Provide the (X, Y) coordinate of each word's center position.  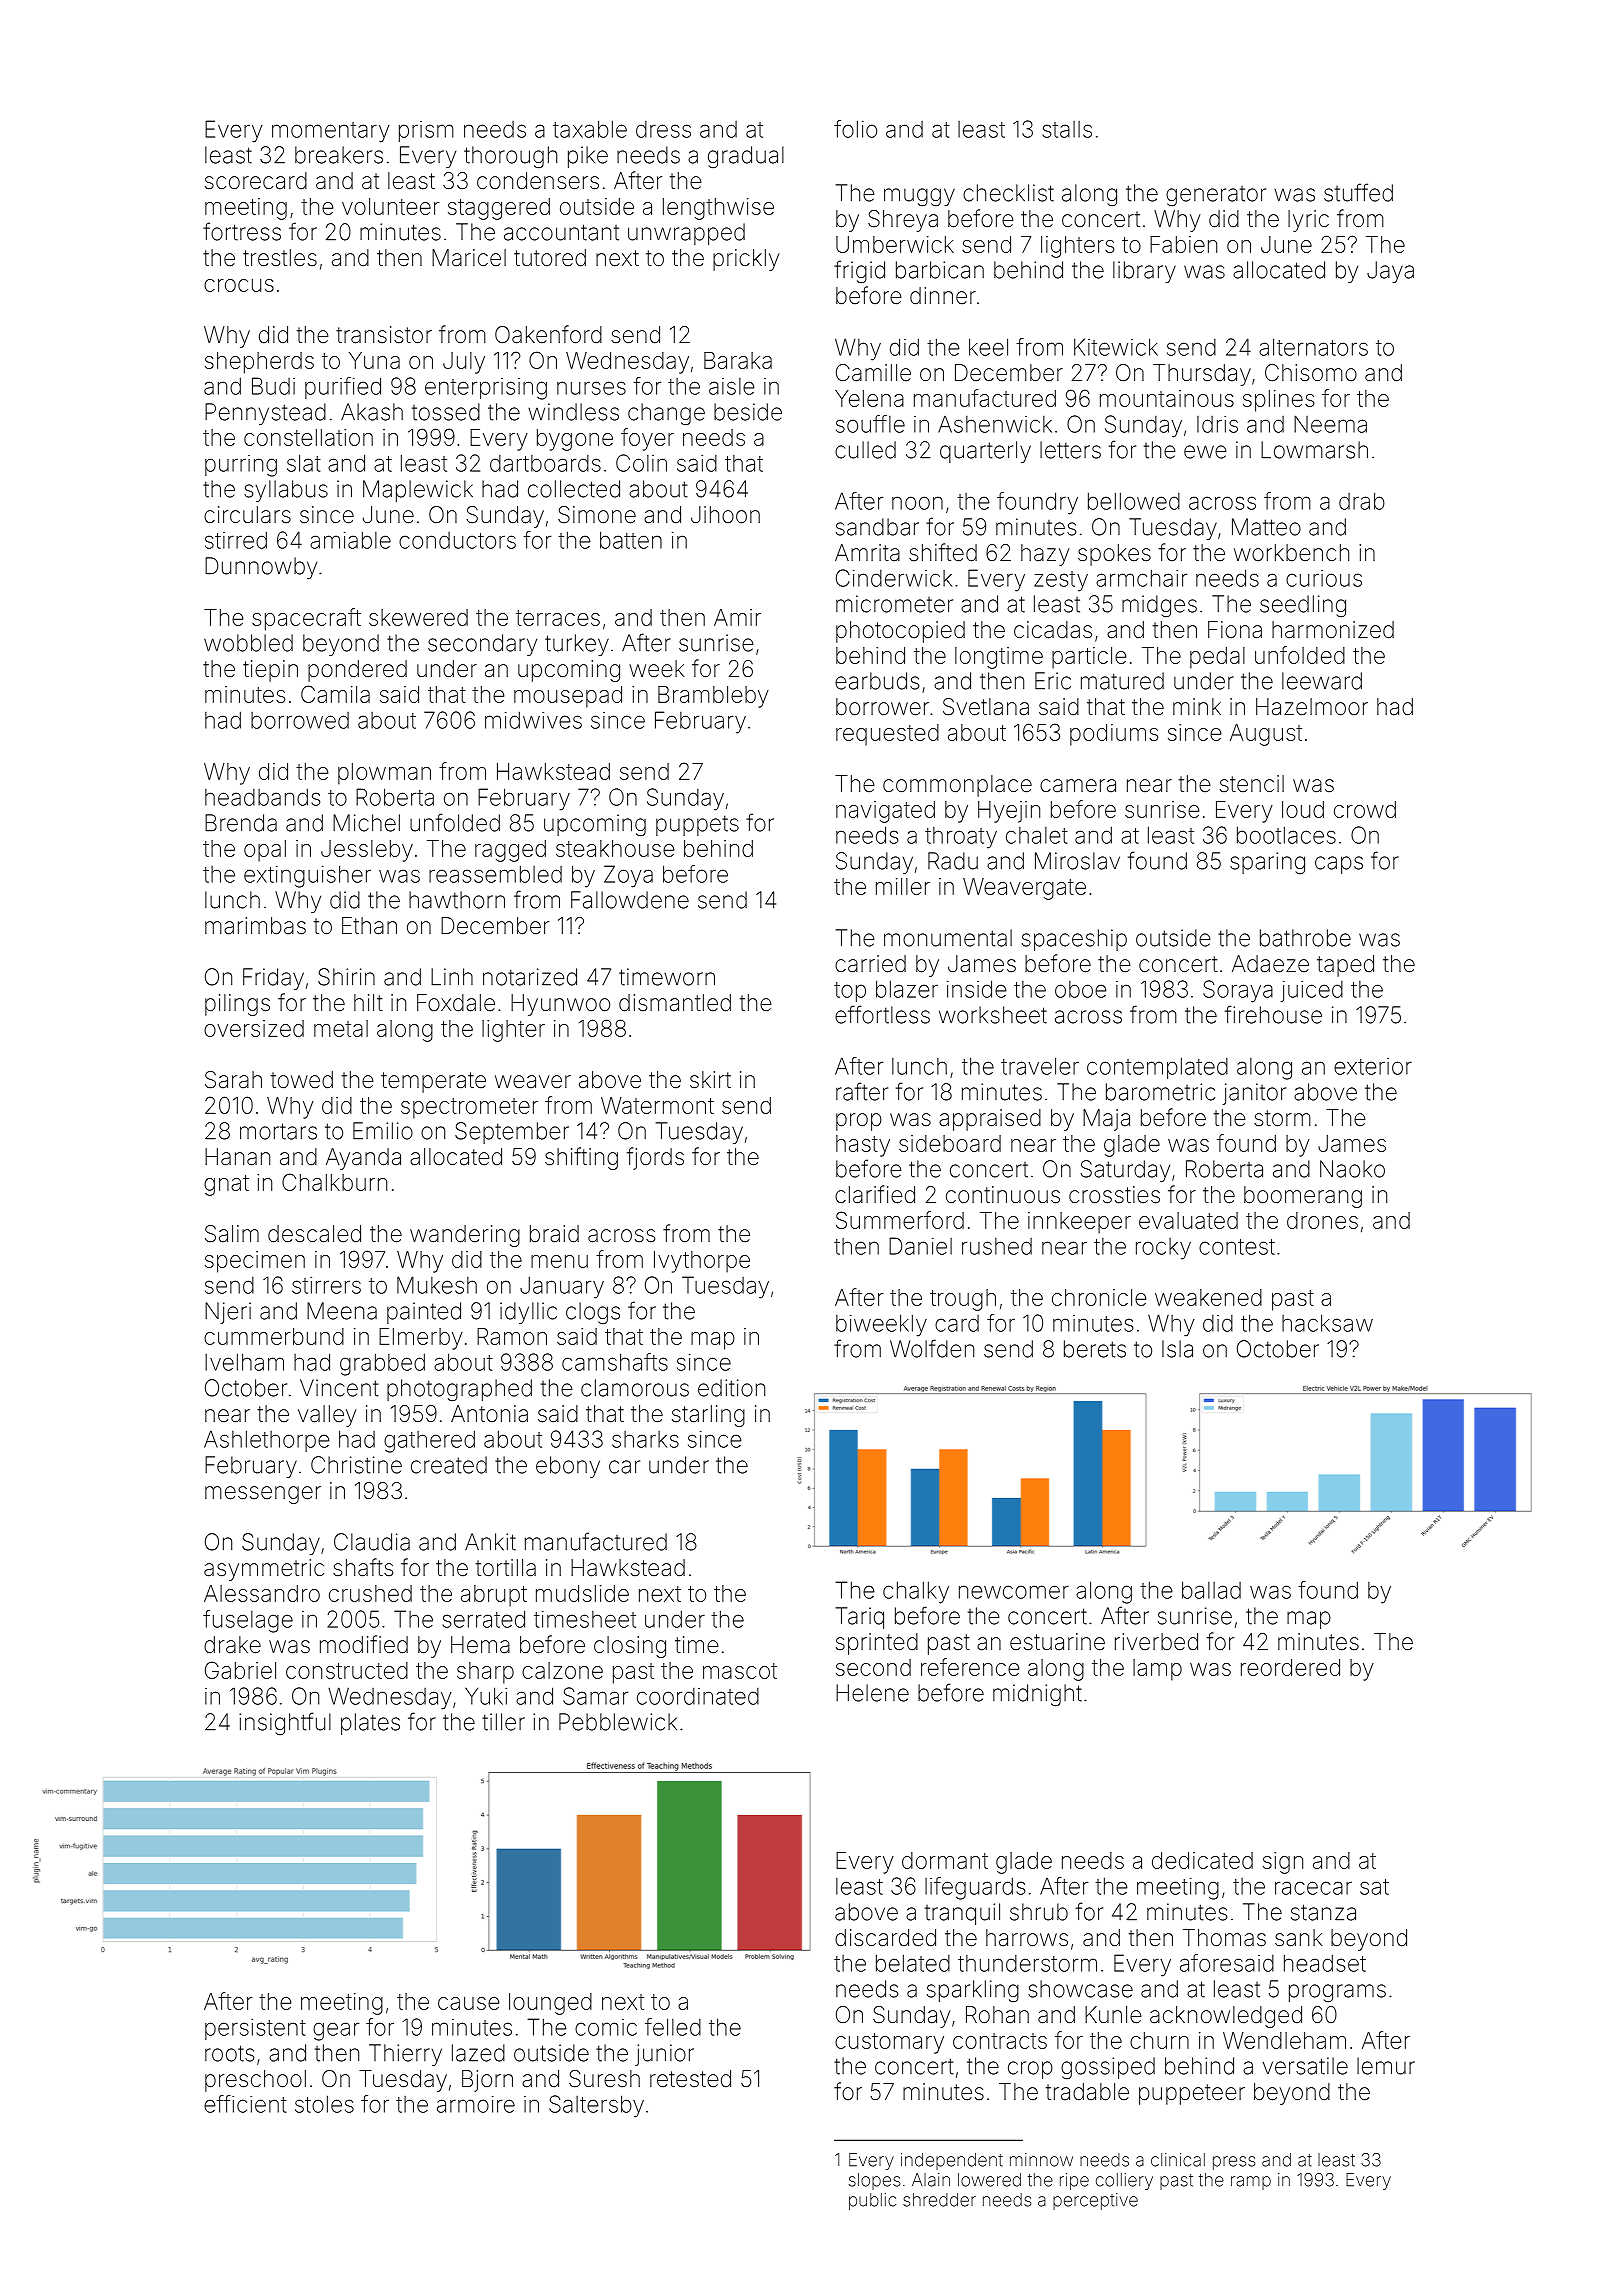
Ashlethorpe (267, 1441)
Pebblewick (618, 1722)
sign (1283, 1863)
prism (426, 131)
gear (336, 2031)
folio (855, 129)
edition (731, 1388)
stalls (1067, 129)
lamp (1157, 1670)
